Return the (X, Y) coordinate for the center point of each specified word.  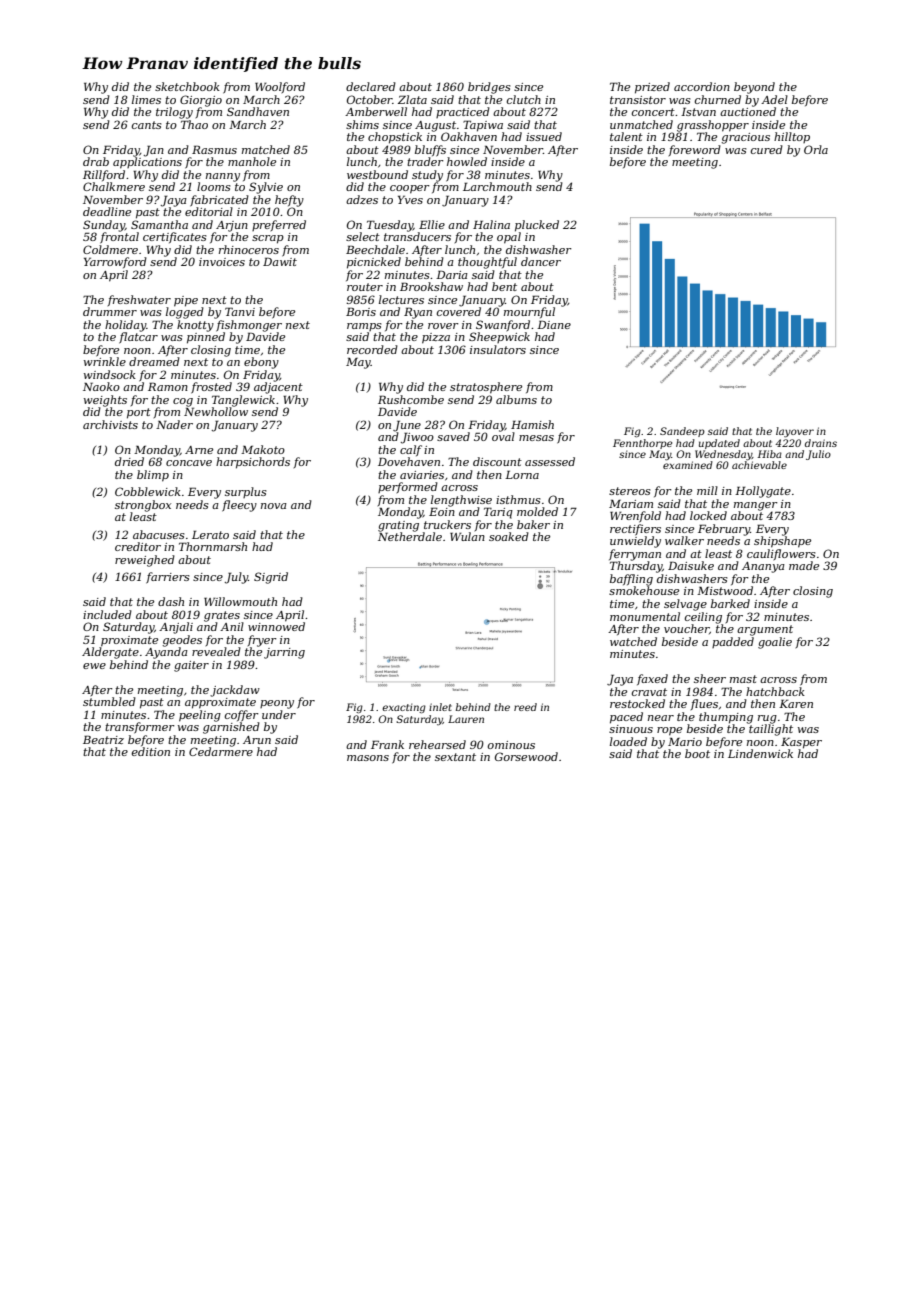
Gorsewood (526, 756)
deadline (107, 211)
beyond (754, 88)
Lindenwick (760, 753)
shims (362, 124)
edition (151, 751)
